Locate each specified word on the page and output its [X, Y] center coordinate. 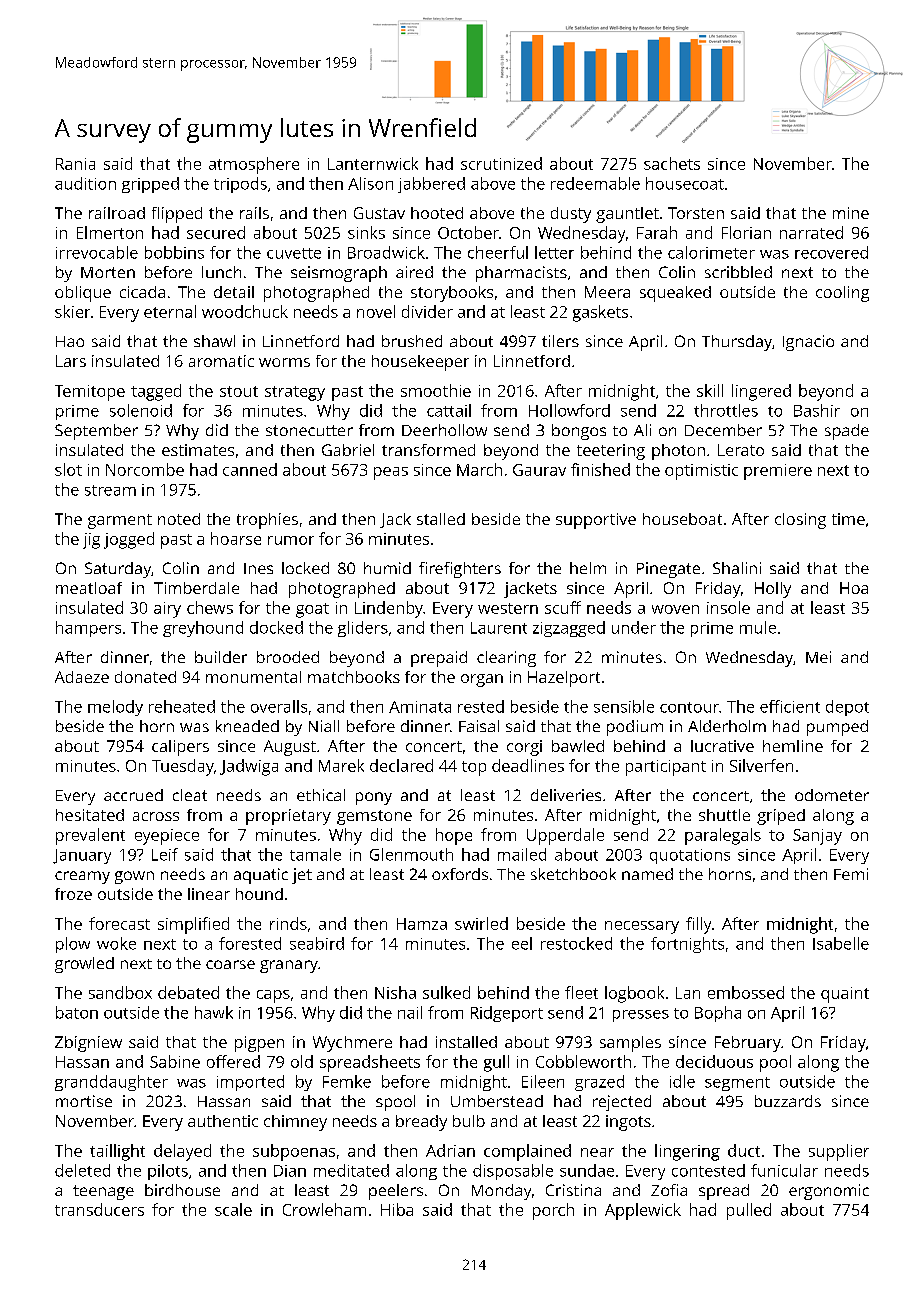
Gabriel [348, 450]
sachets [672, 163]
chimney [295, 1123]
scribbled [738, 272]
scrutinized [501, 163]
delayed [182, 1152]
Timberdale [196, 588]
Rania [75, 164]
